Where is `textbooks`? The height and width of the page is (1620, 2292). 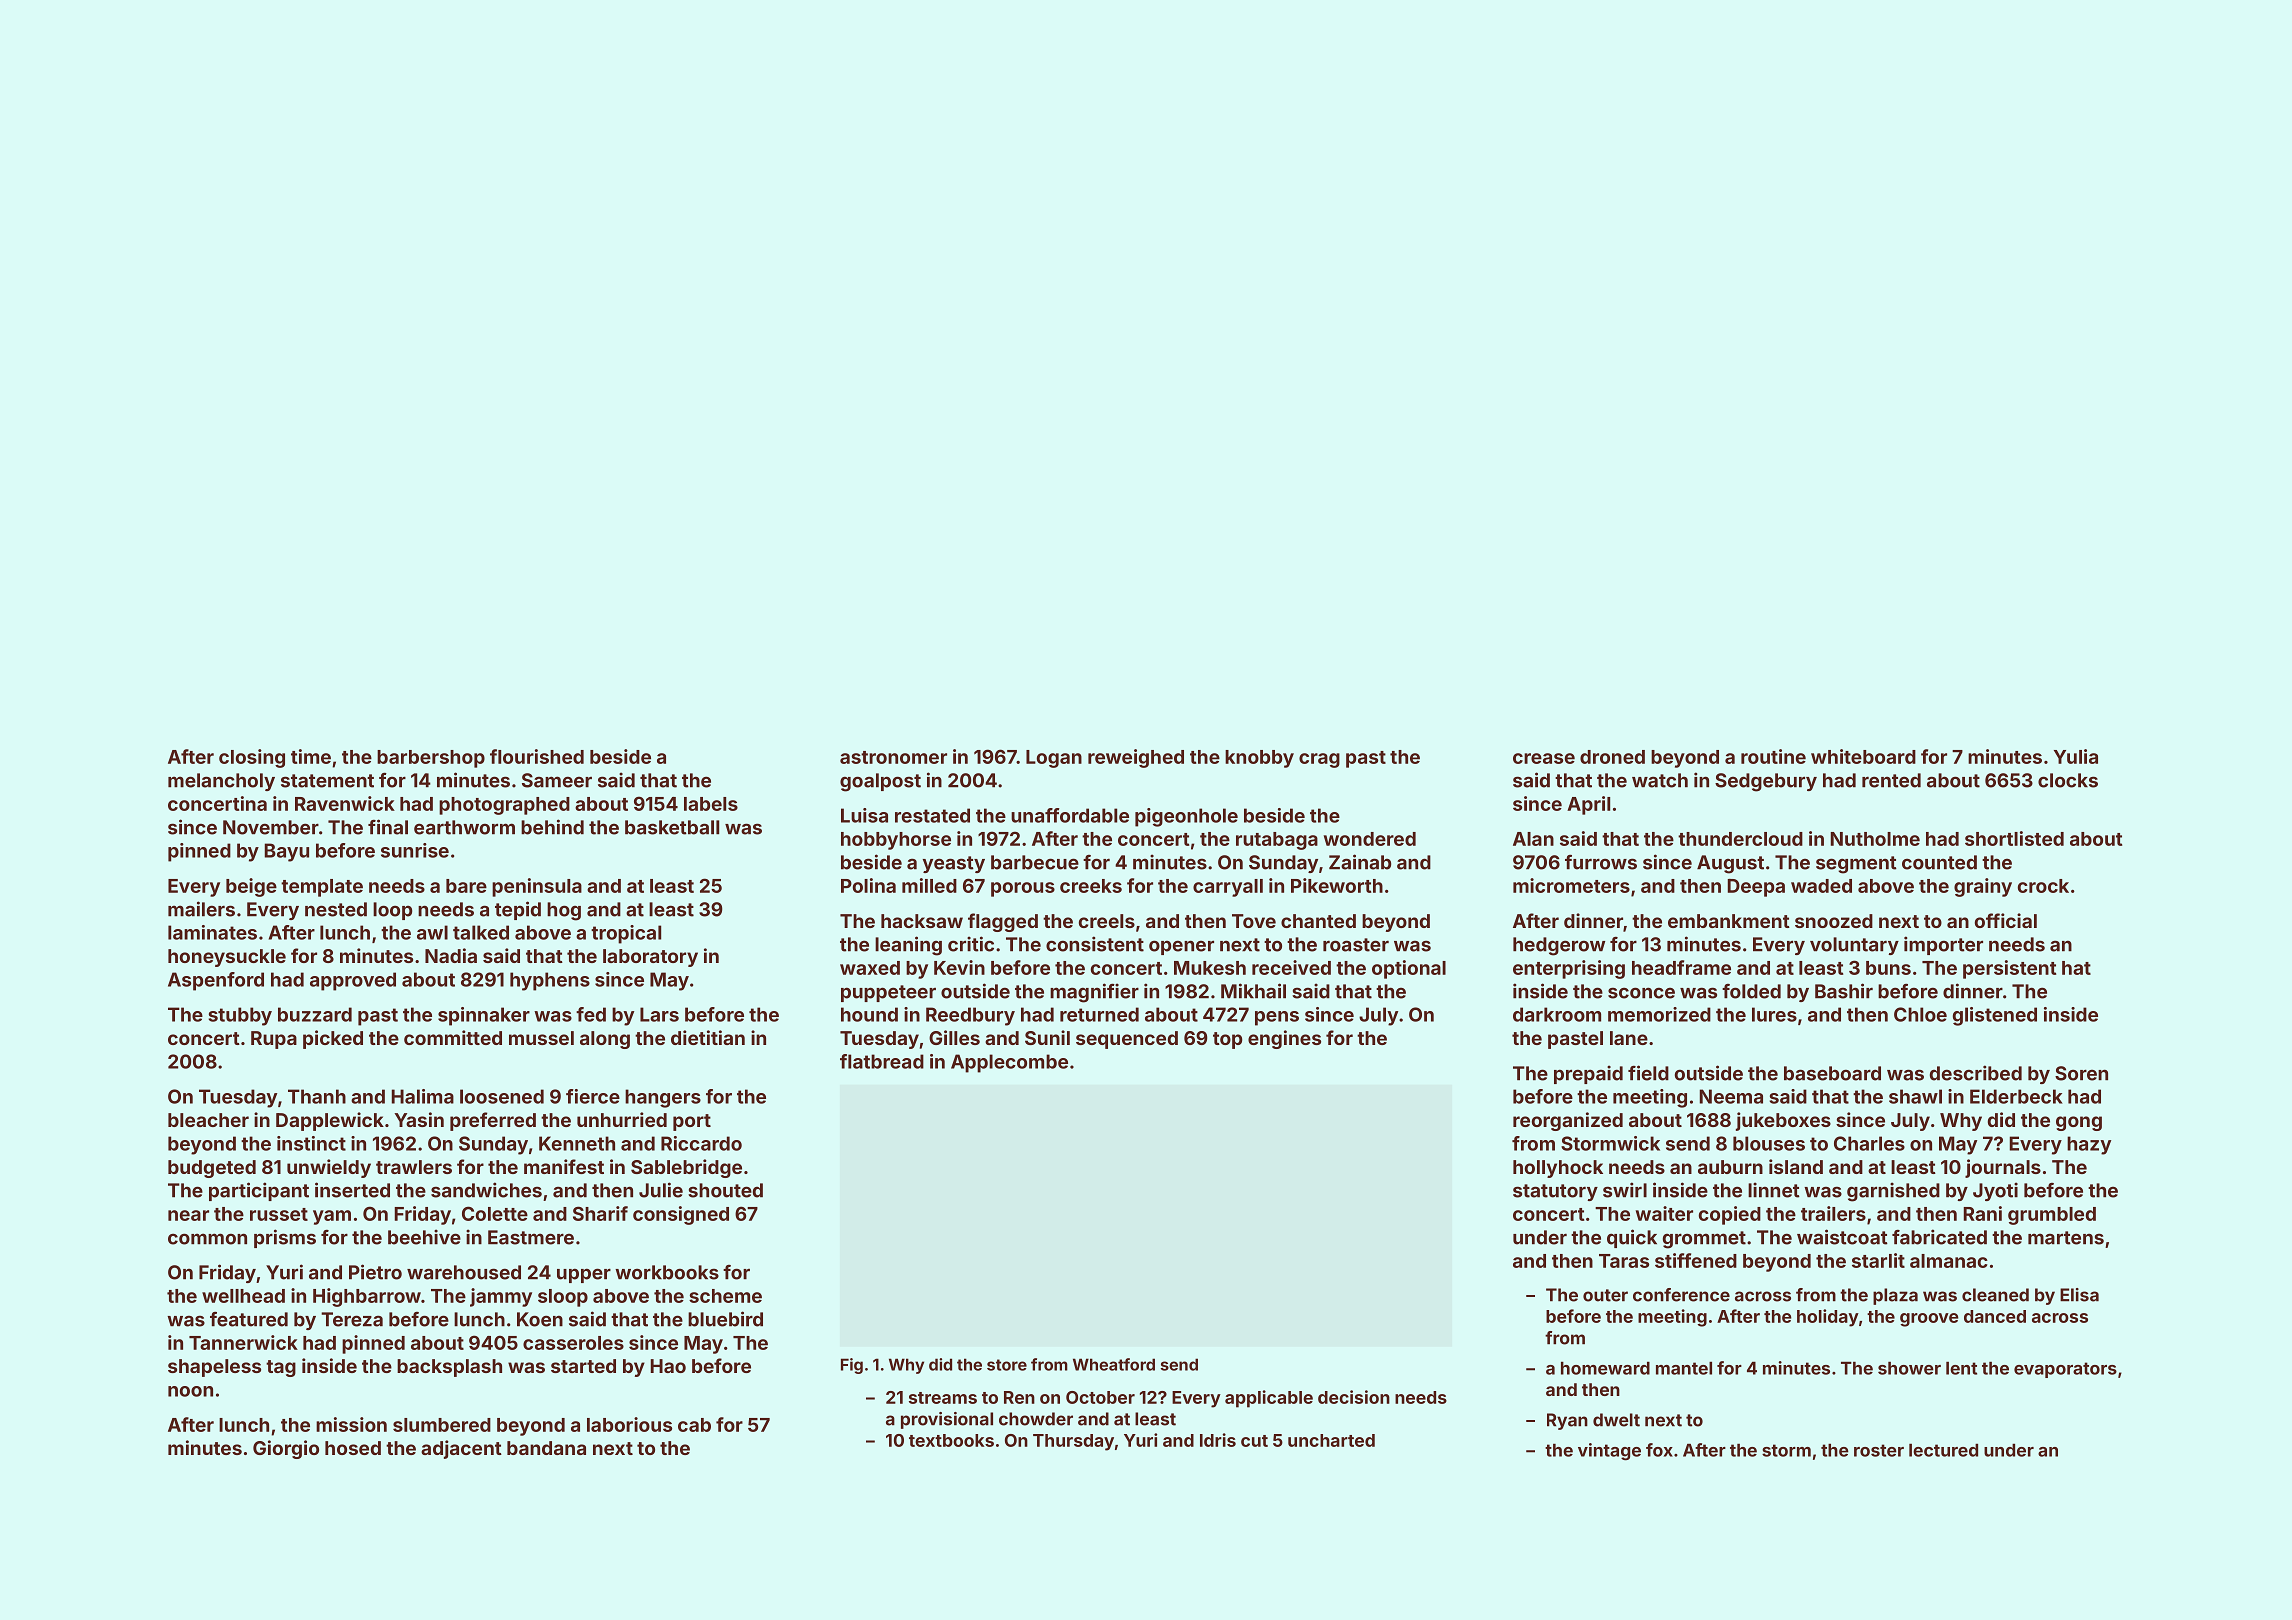
textbooks is located at coordinates (951, 1440).
